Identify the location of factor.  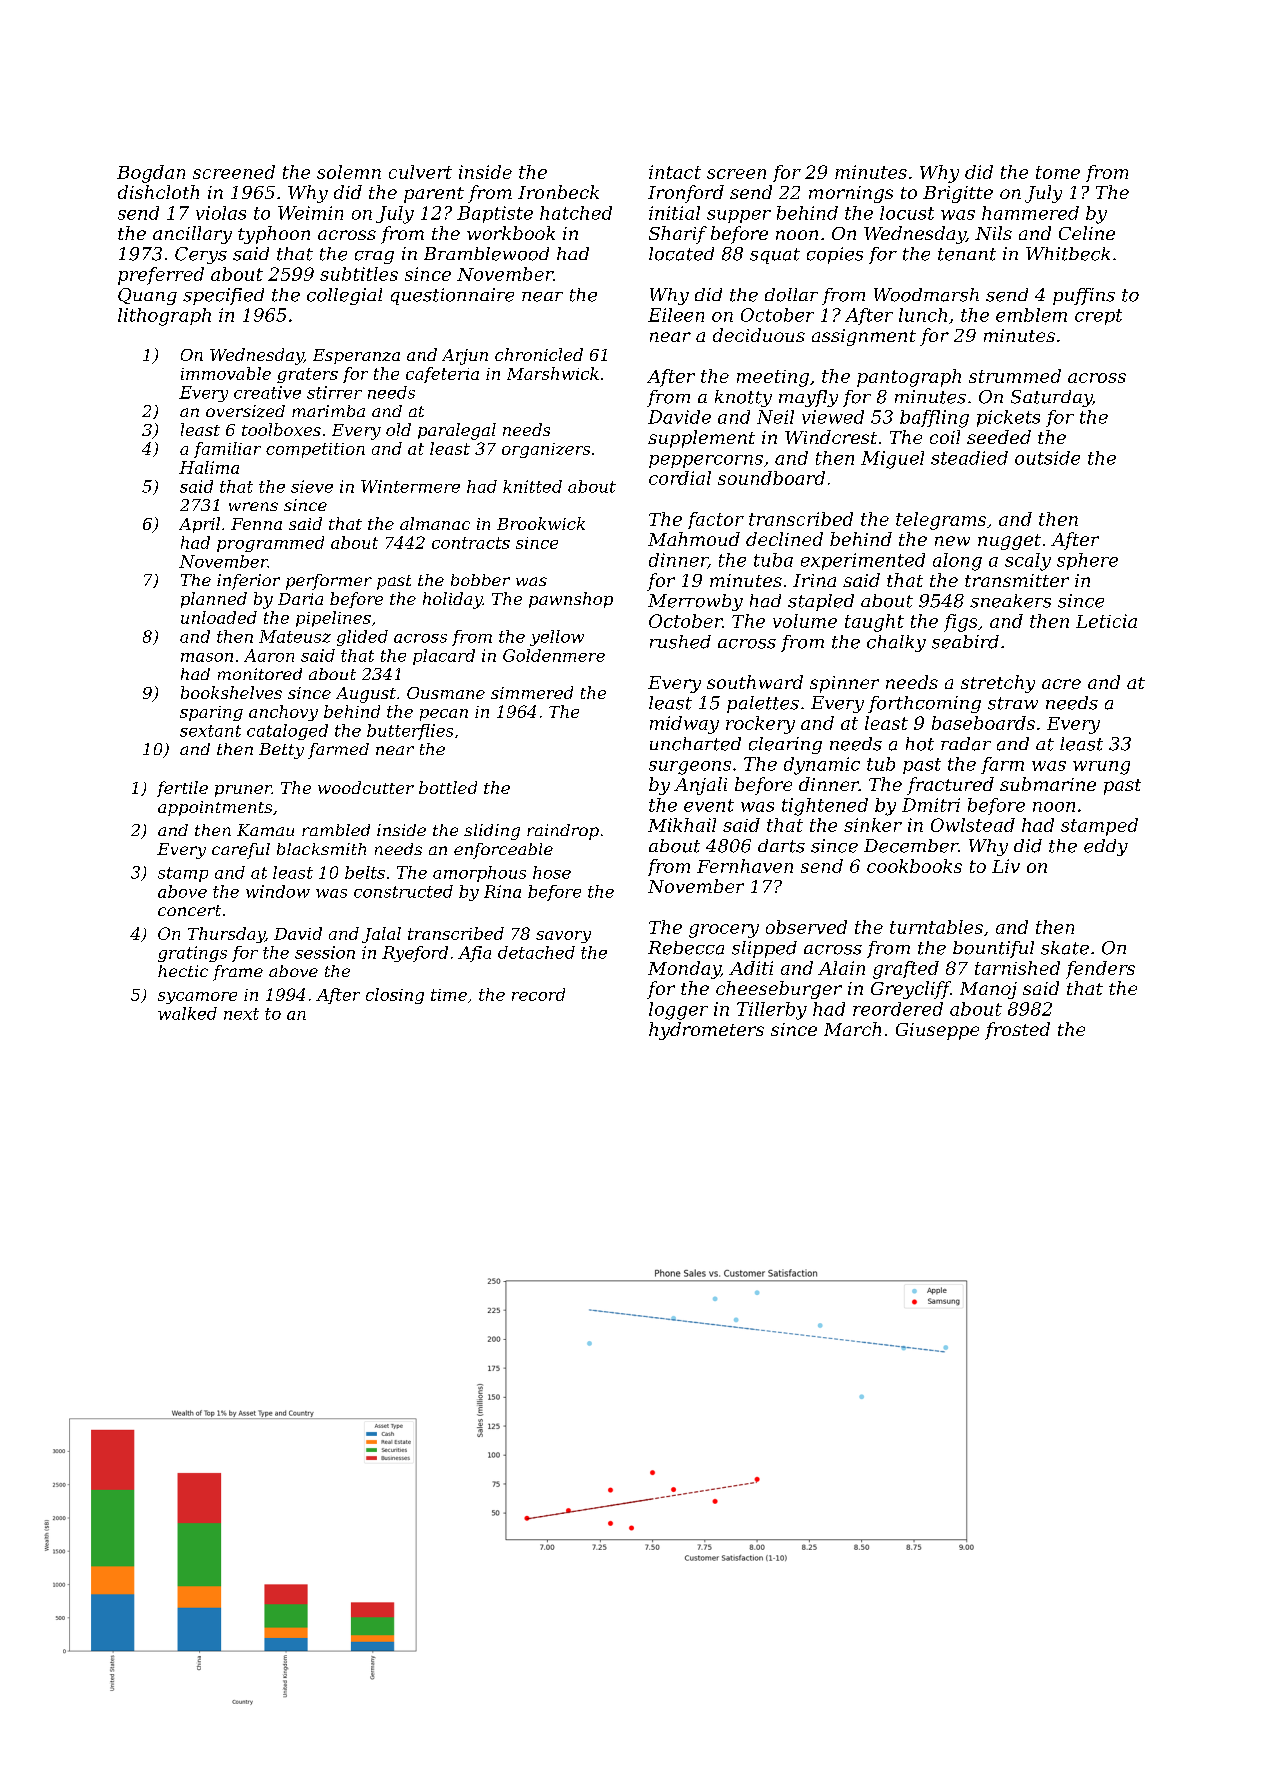
(716, 520).
